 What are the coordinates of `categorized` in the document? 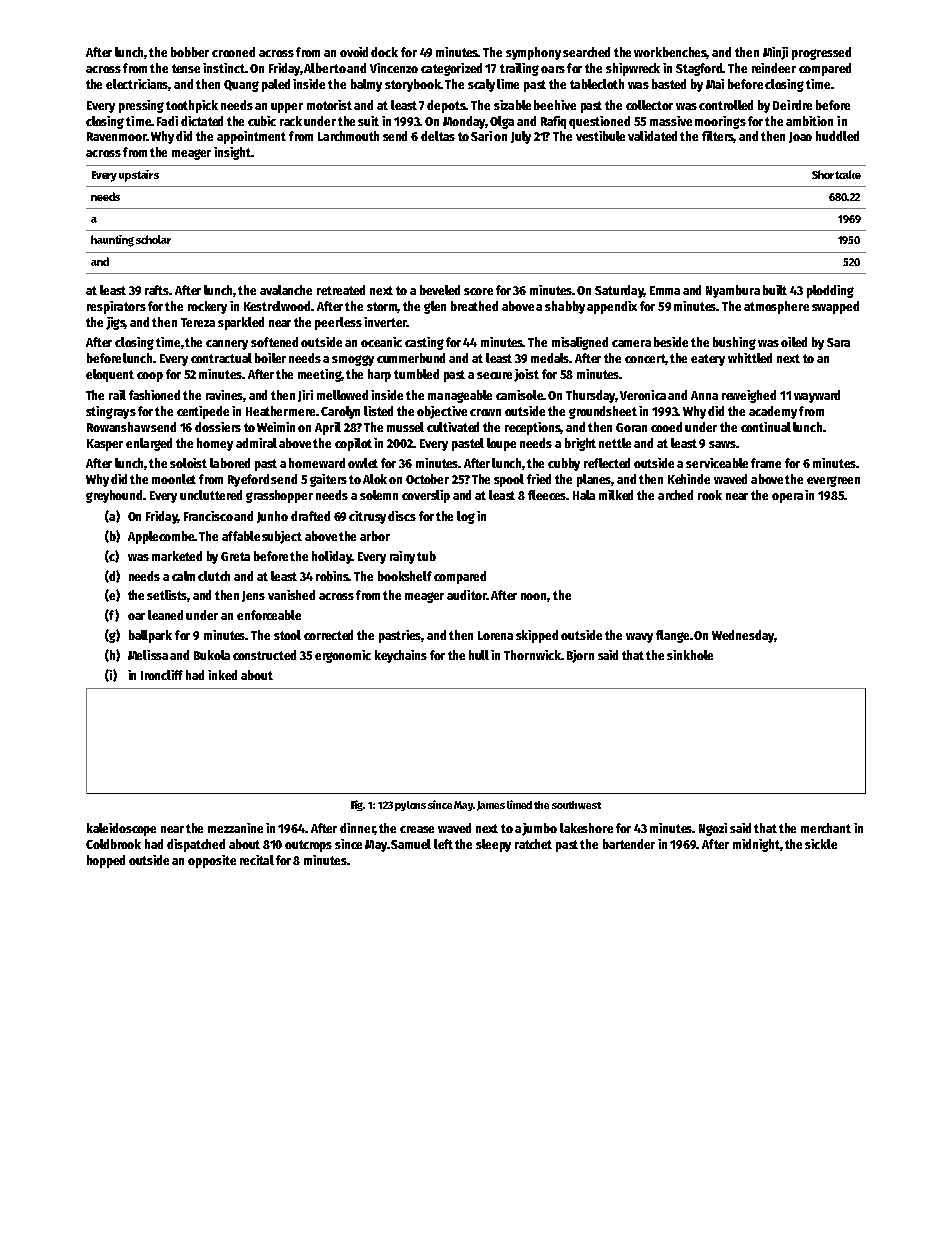 It's located at (451, 69).
